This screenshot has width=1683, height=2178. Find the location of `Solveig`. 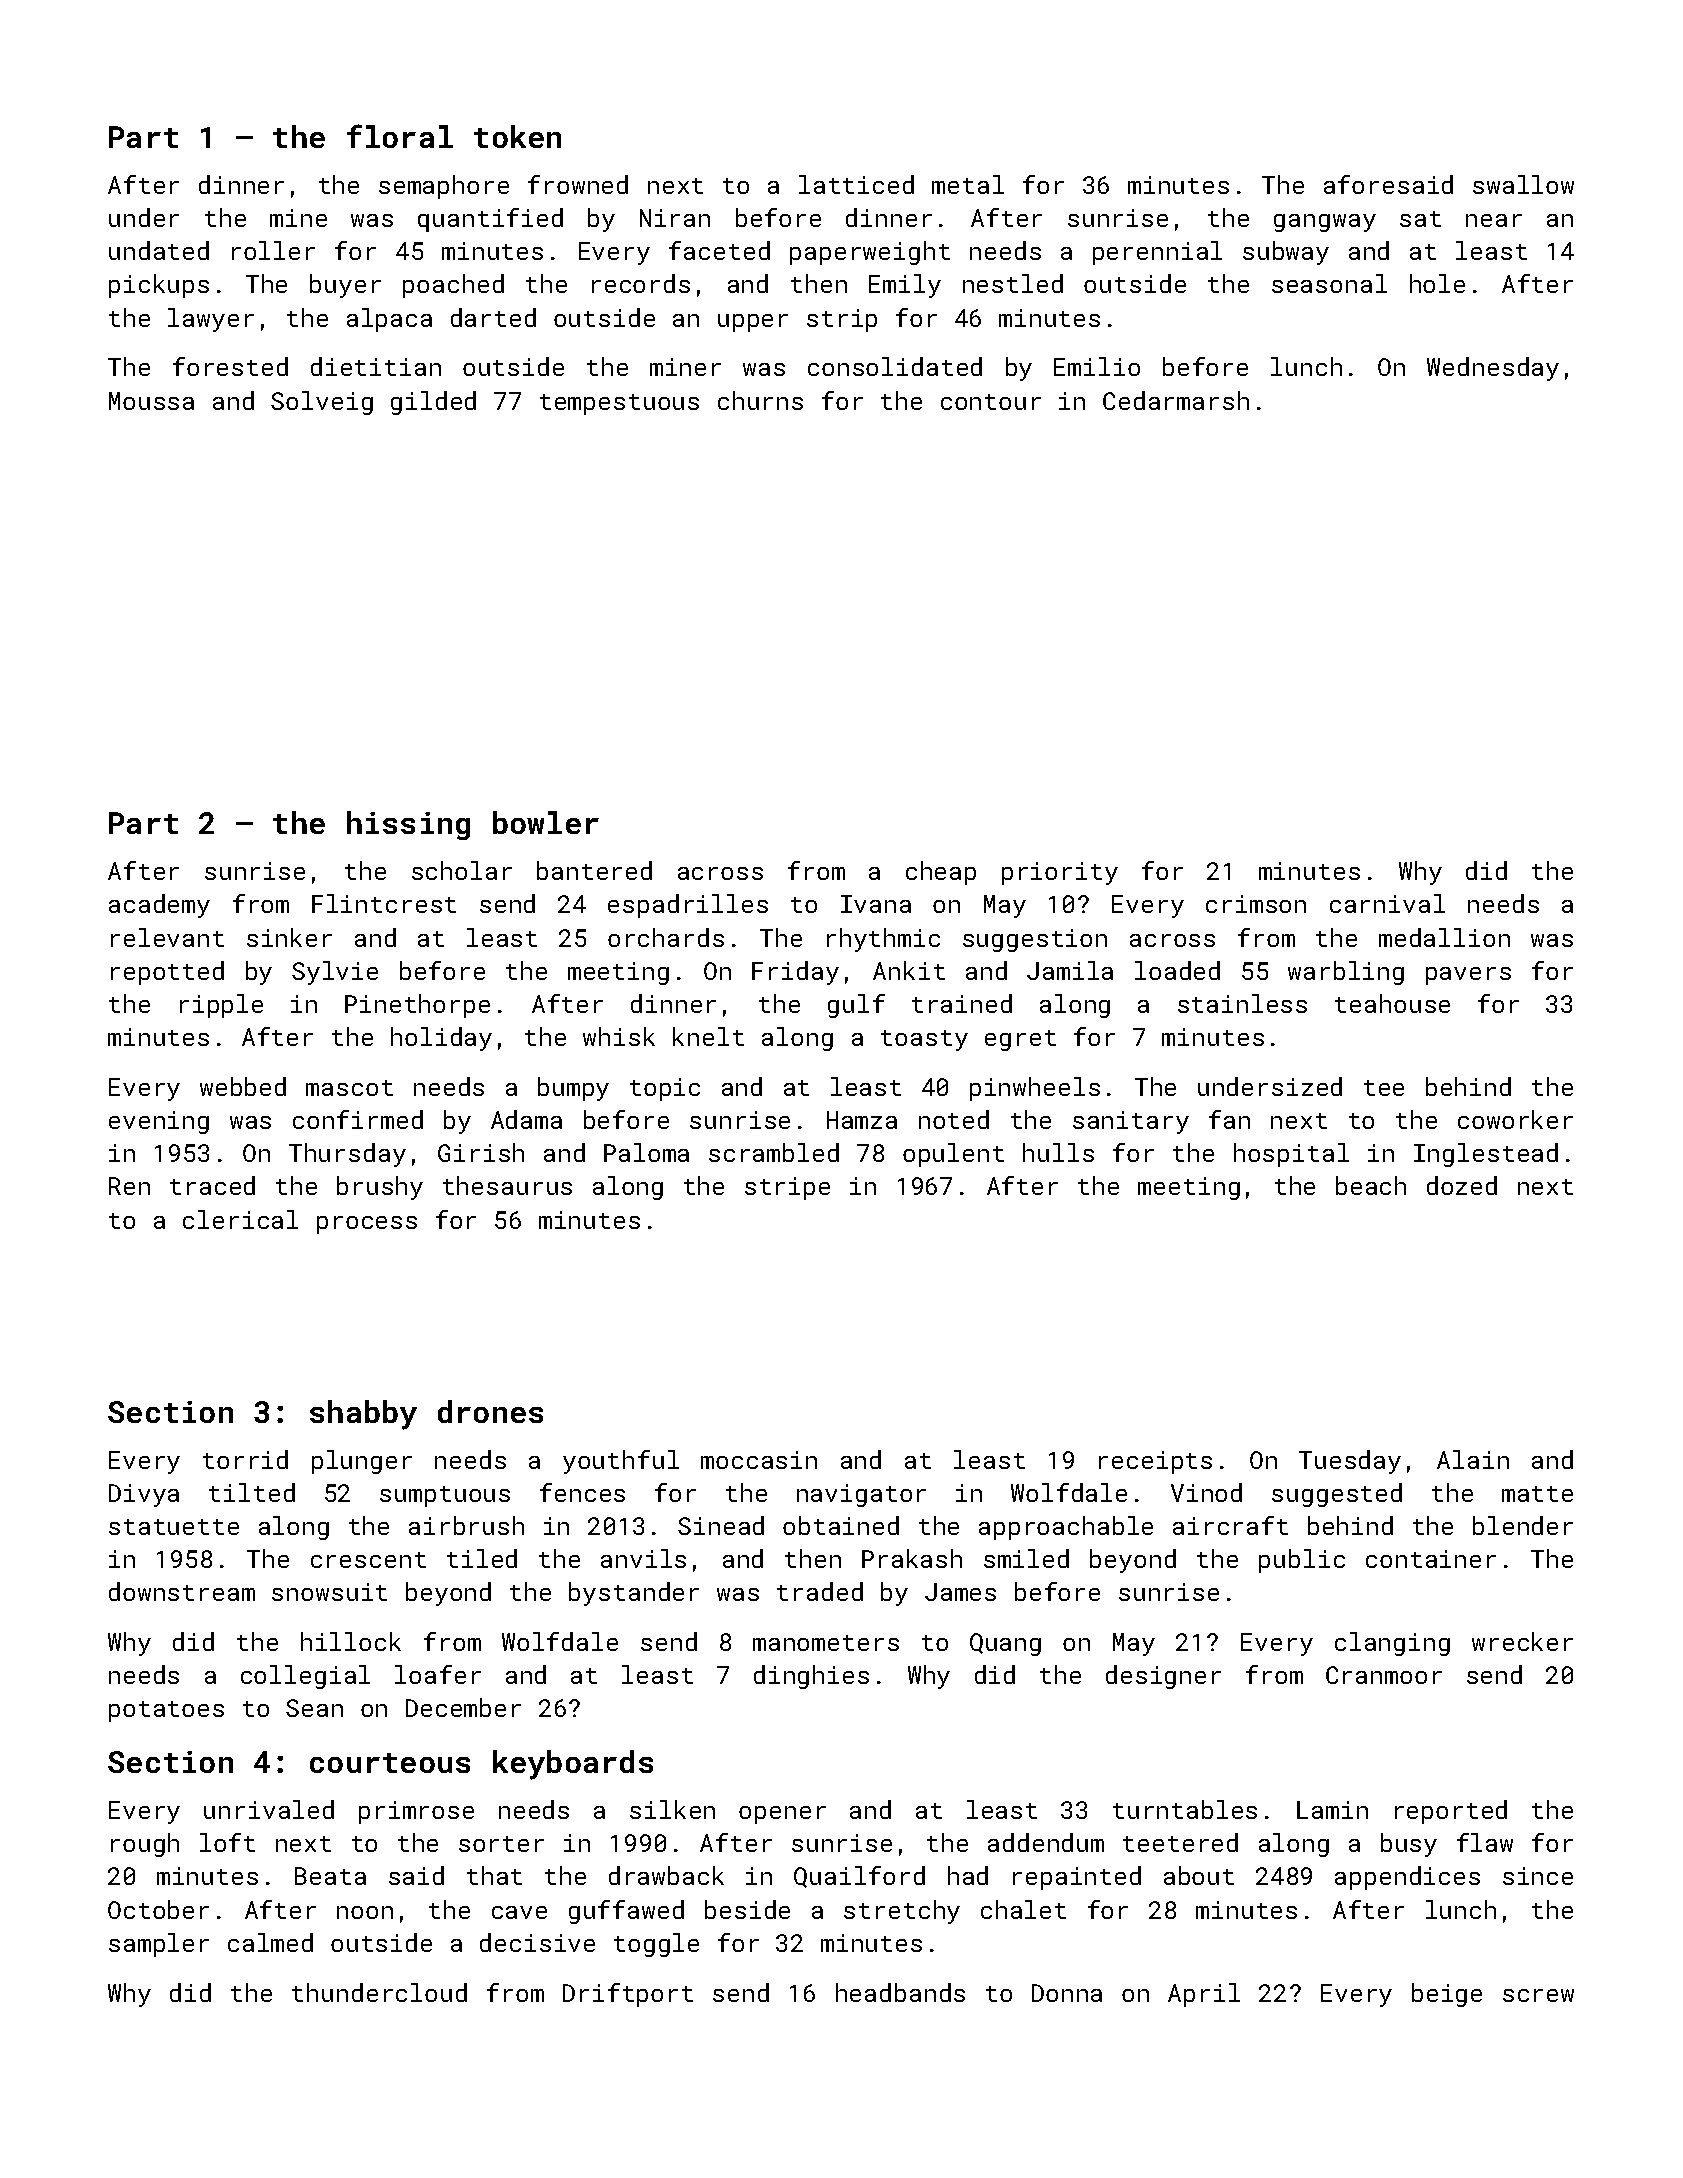

Solveig is located at coordinates (322, 403).
